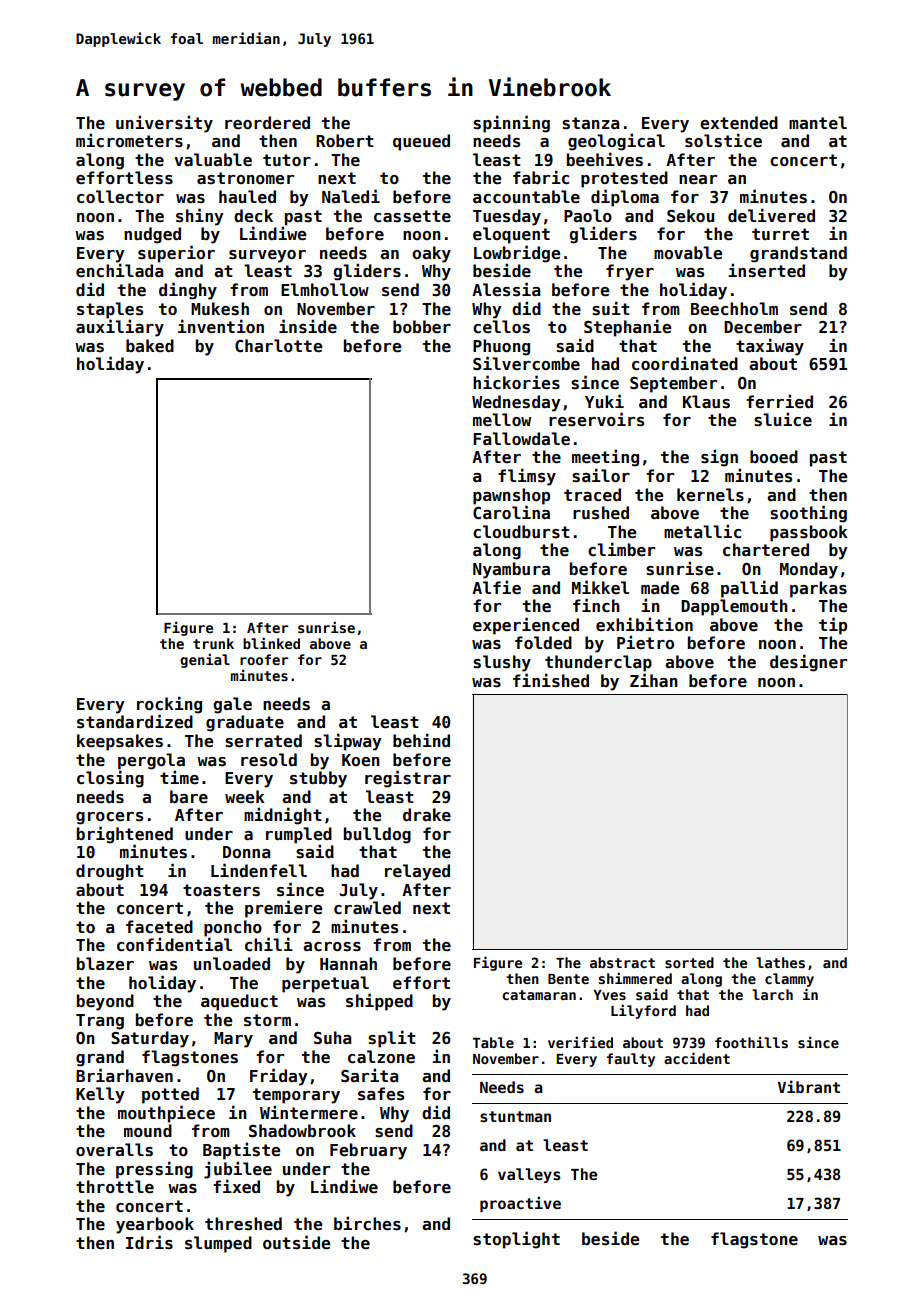 This document has height=1308, width=924. Describe the element at coordinates (421, 142) in the document. I see `queued` at that location.
